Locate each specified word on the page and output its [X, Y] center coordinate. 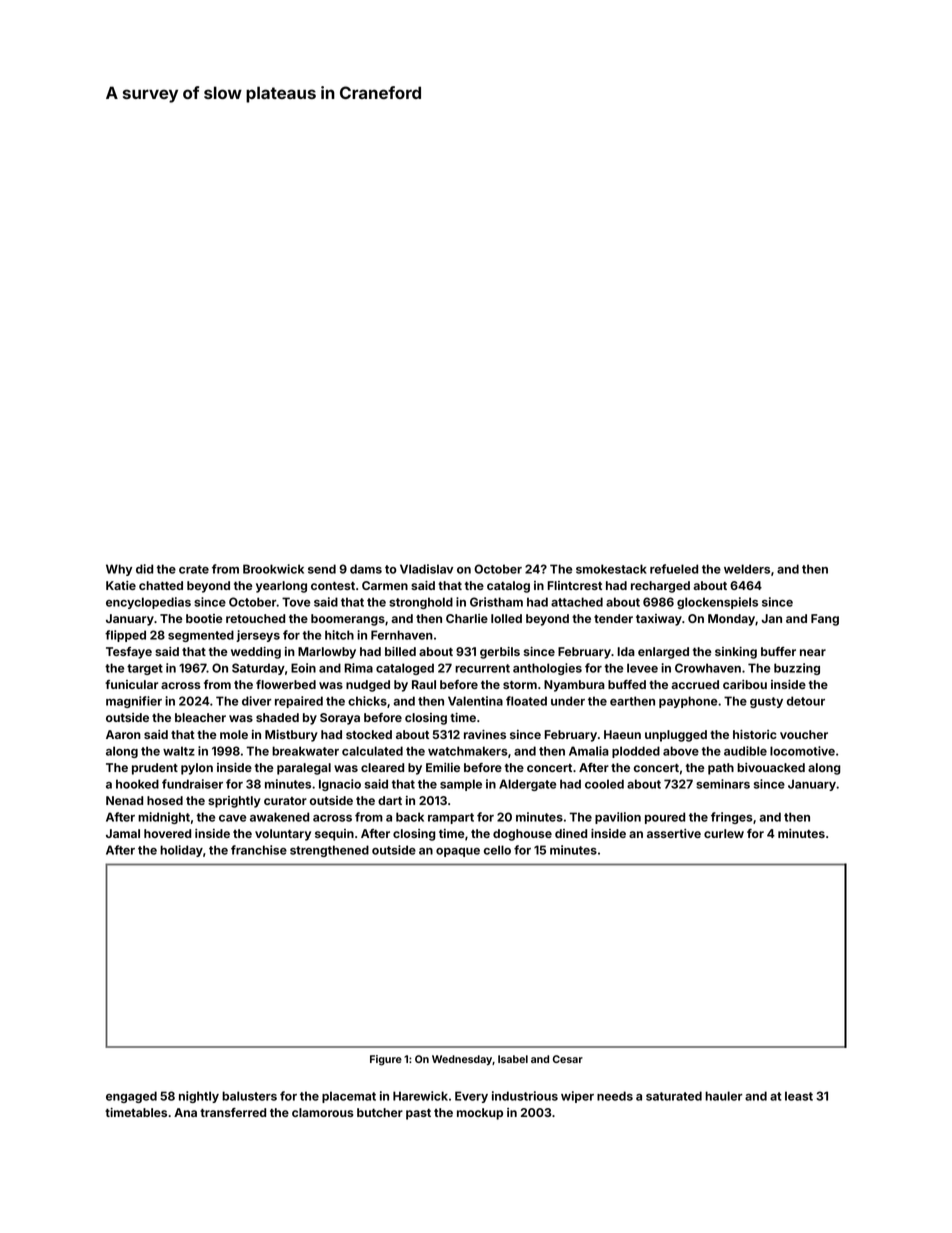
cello [497, 850]
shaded [277, 717]
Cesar [568, 1059]
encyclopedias [148, 603]
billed [400, 651]
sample [461, 785]
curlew [724, 833]
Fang [825, 620]
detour [806, 701]
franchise [259, 850]
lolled [506, 618]
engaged [131, 1097]
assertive [674, 833]
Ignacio [340, 785]
